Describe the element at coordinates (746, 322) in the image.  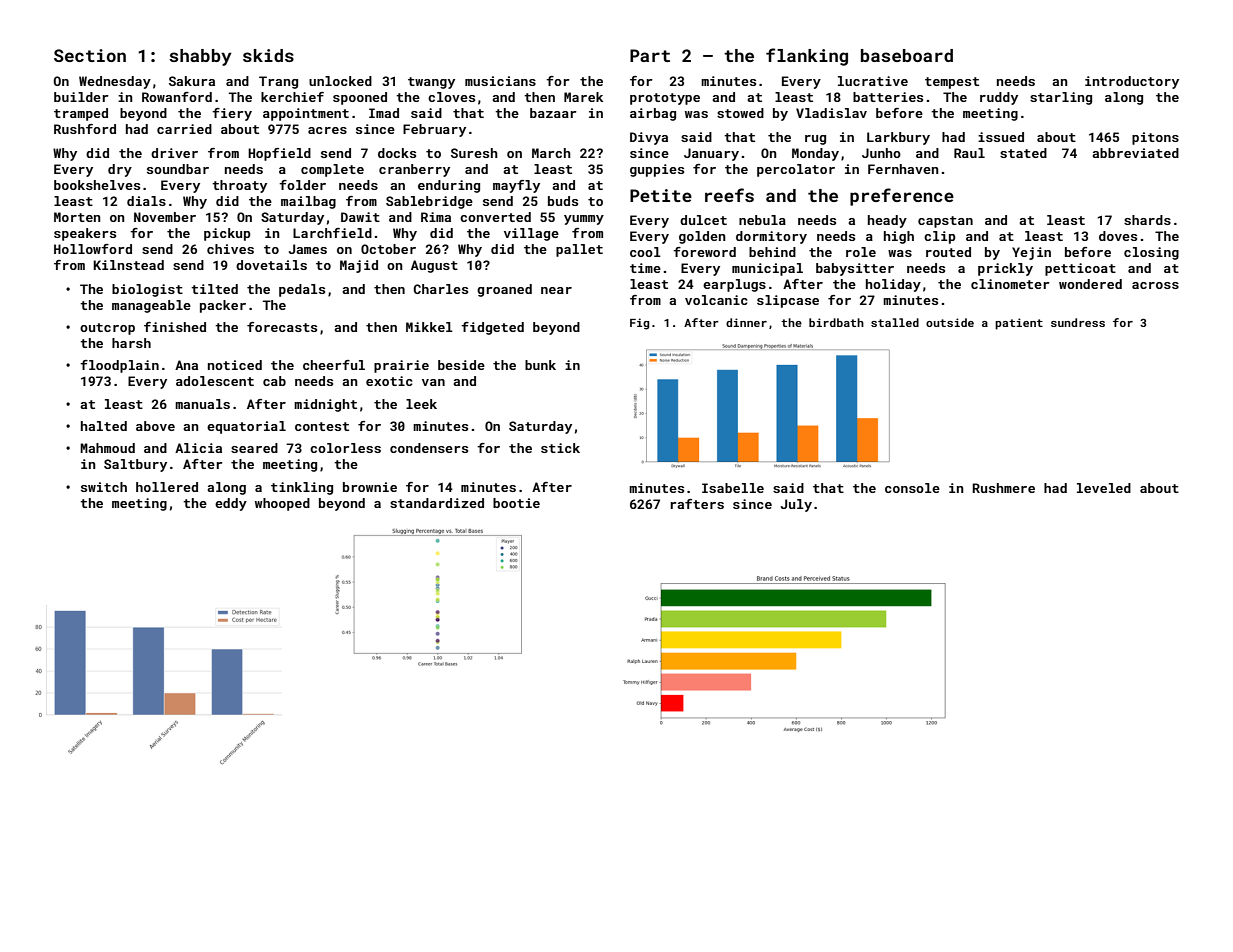
I see `dinner` at that location.
